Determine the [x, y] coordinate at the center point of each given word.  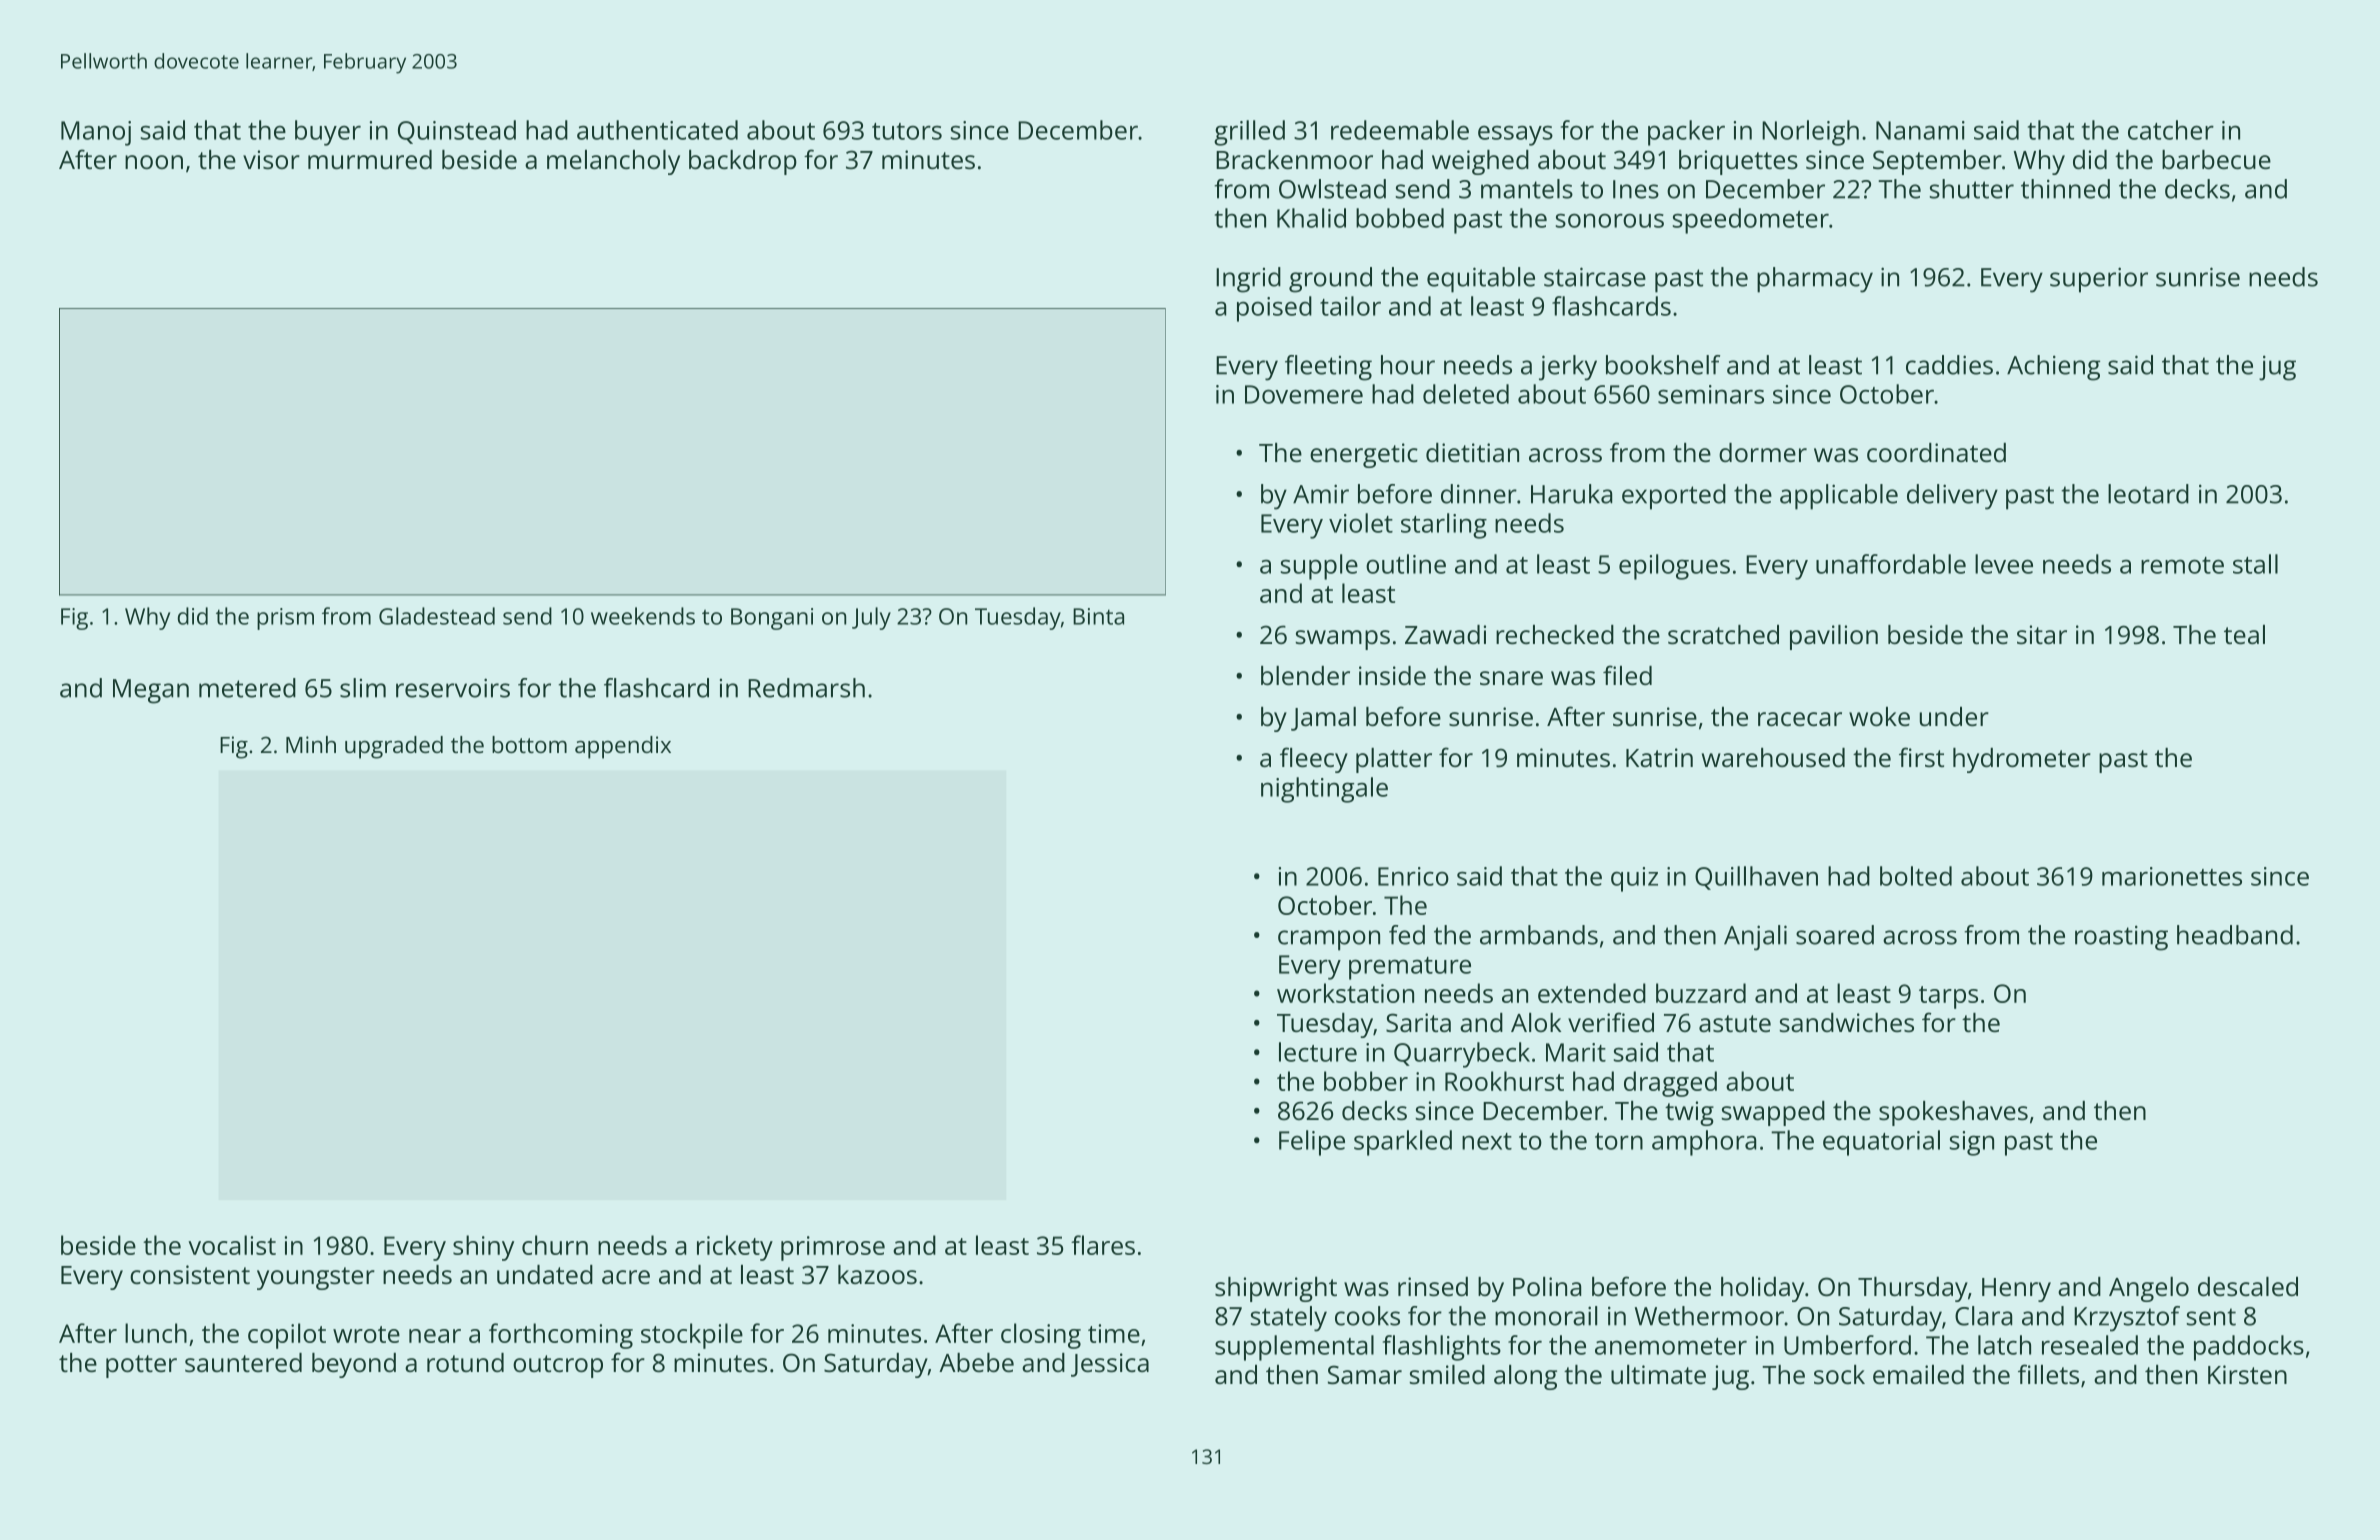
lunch [156, 1333]
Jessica [1110, 1365]
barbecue [2216, 159]
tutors [907, 131]
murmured [370, 159]
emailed [1918, 1374]
